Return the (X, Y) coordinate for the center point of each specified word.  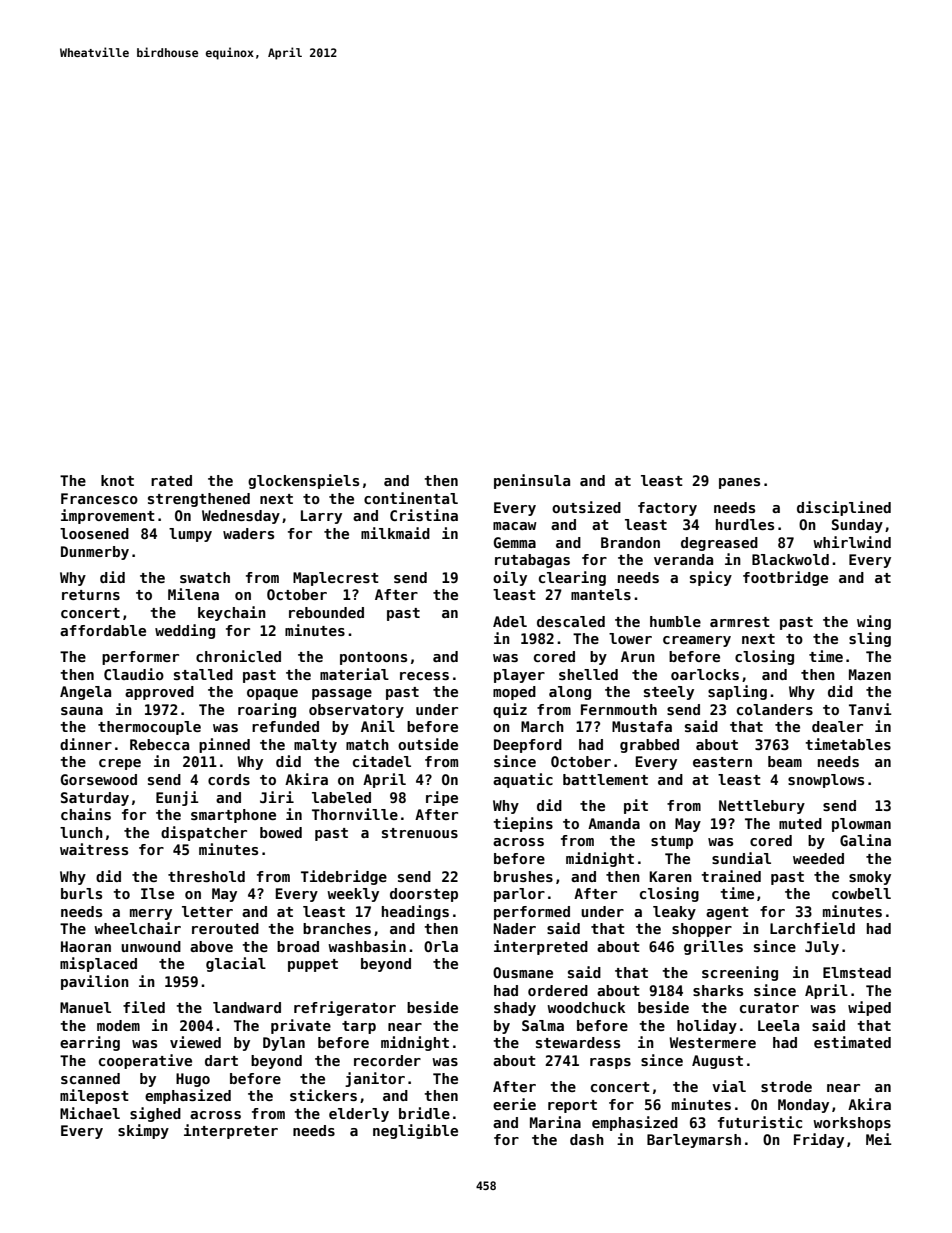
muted (800, 823)
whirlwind (852, 542)
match (367, 744)
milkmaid (395, 533)
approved (159, 693)
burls (81, 893)
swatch (205, 577)
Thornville (355, 814)
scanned (90, 1078)
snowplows (826, 781)
